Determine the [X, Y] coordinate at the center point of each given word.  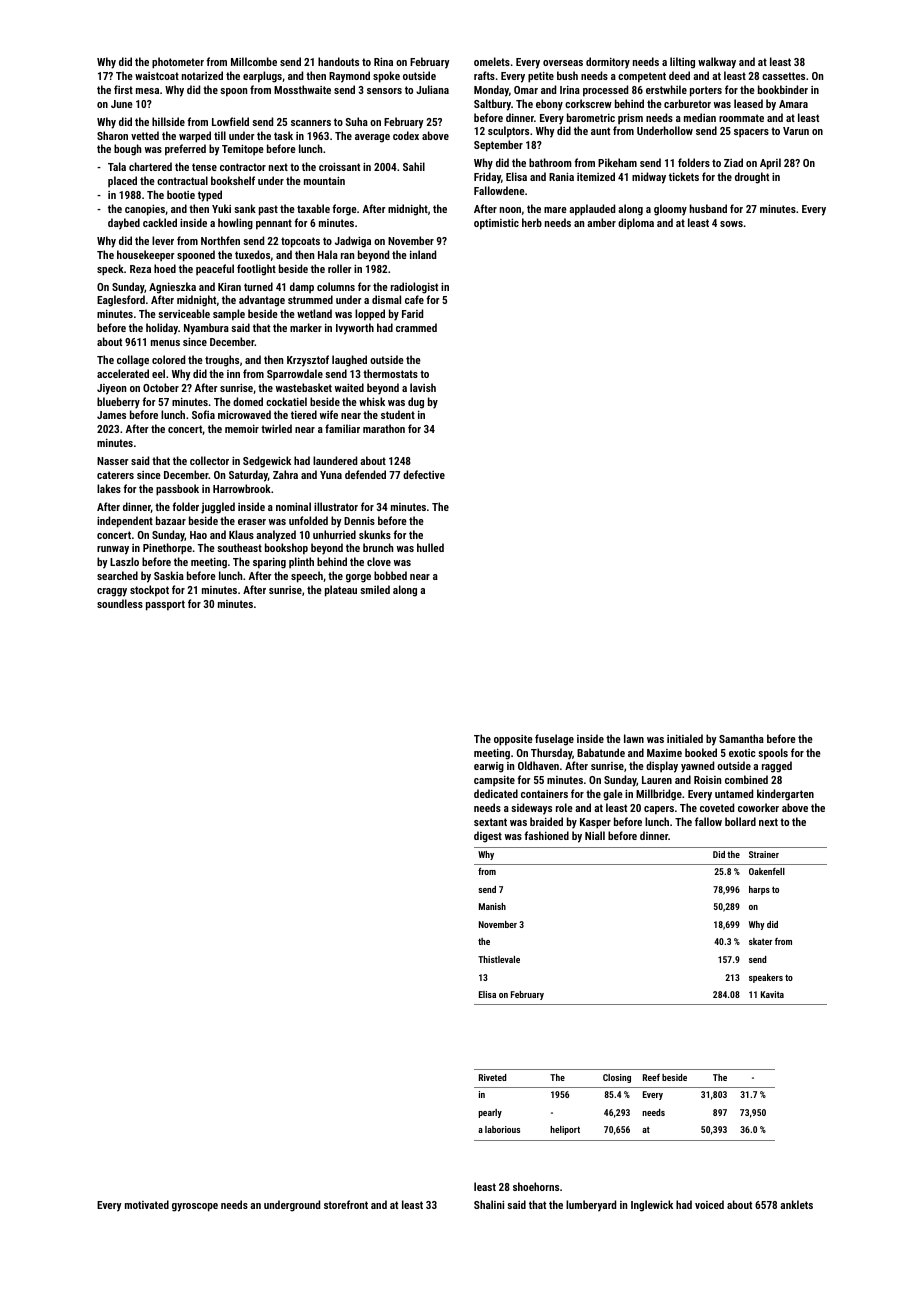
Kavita [772, 994]
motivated [147, 1204]
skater [760, 941]
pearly [490, 1113]
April [770, 164]
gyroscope [195, 1207]
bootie [181, 194]
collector [209, 460]
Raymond [349, 77]
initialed [685, 738]
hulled [430, 547]
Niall [595, 835]
